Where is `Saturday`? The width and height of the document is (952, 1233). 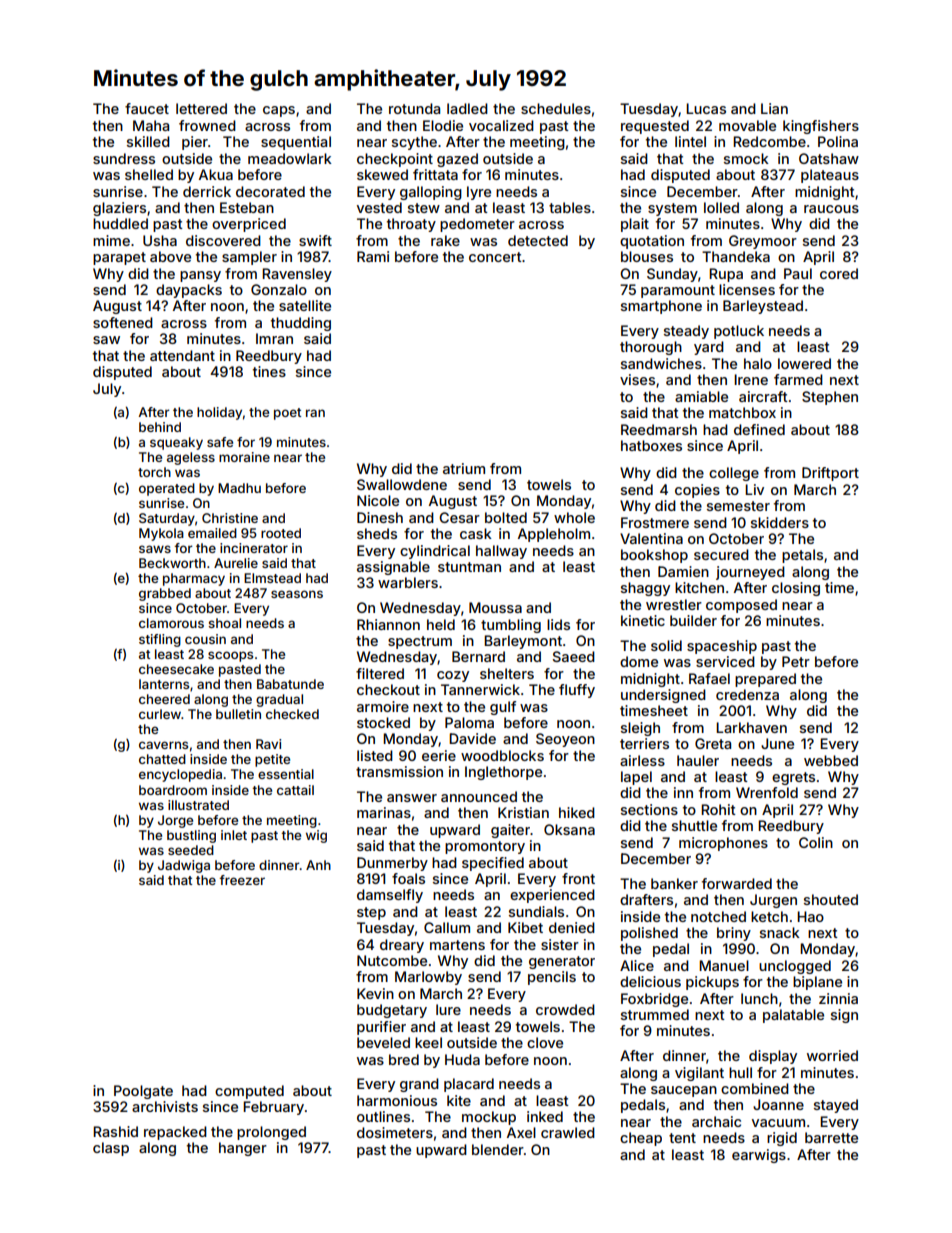 Saturday is located at coordinates (167, 519).
